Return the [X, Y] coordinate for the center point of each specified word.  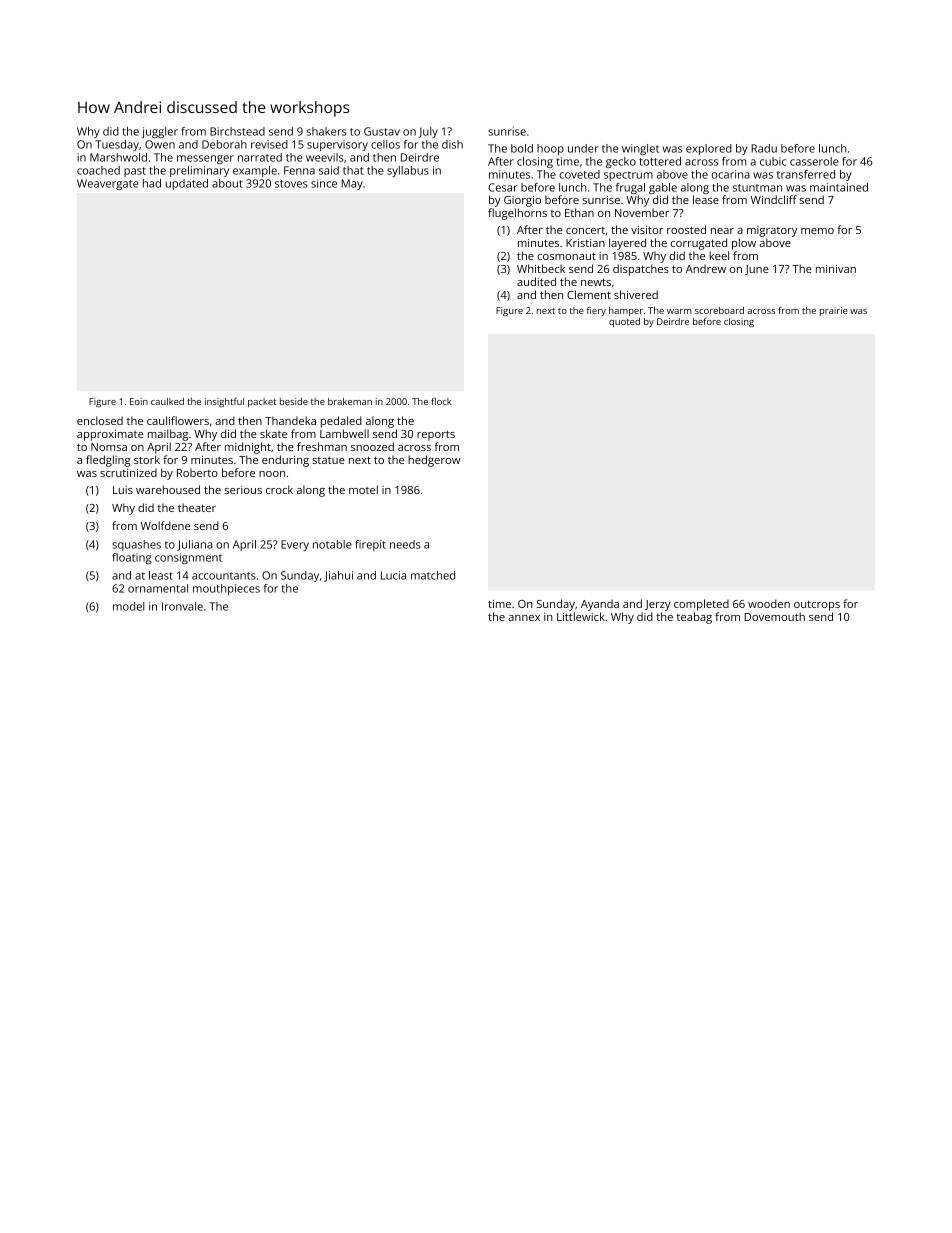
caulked [167, 401]
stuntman [757, 188]
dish [452, 144]
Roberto [197, 472]
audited [536, 281]
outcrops [817, 606]
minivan [836, 269]
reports [436, 435]
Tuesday [117, 145]
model [129, 606]
